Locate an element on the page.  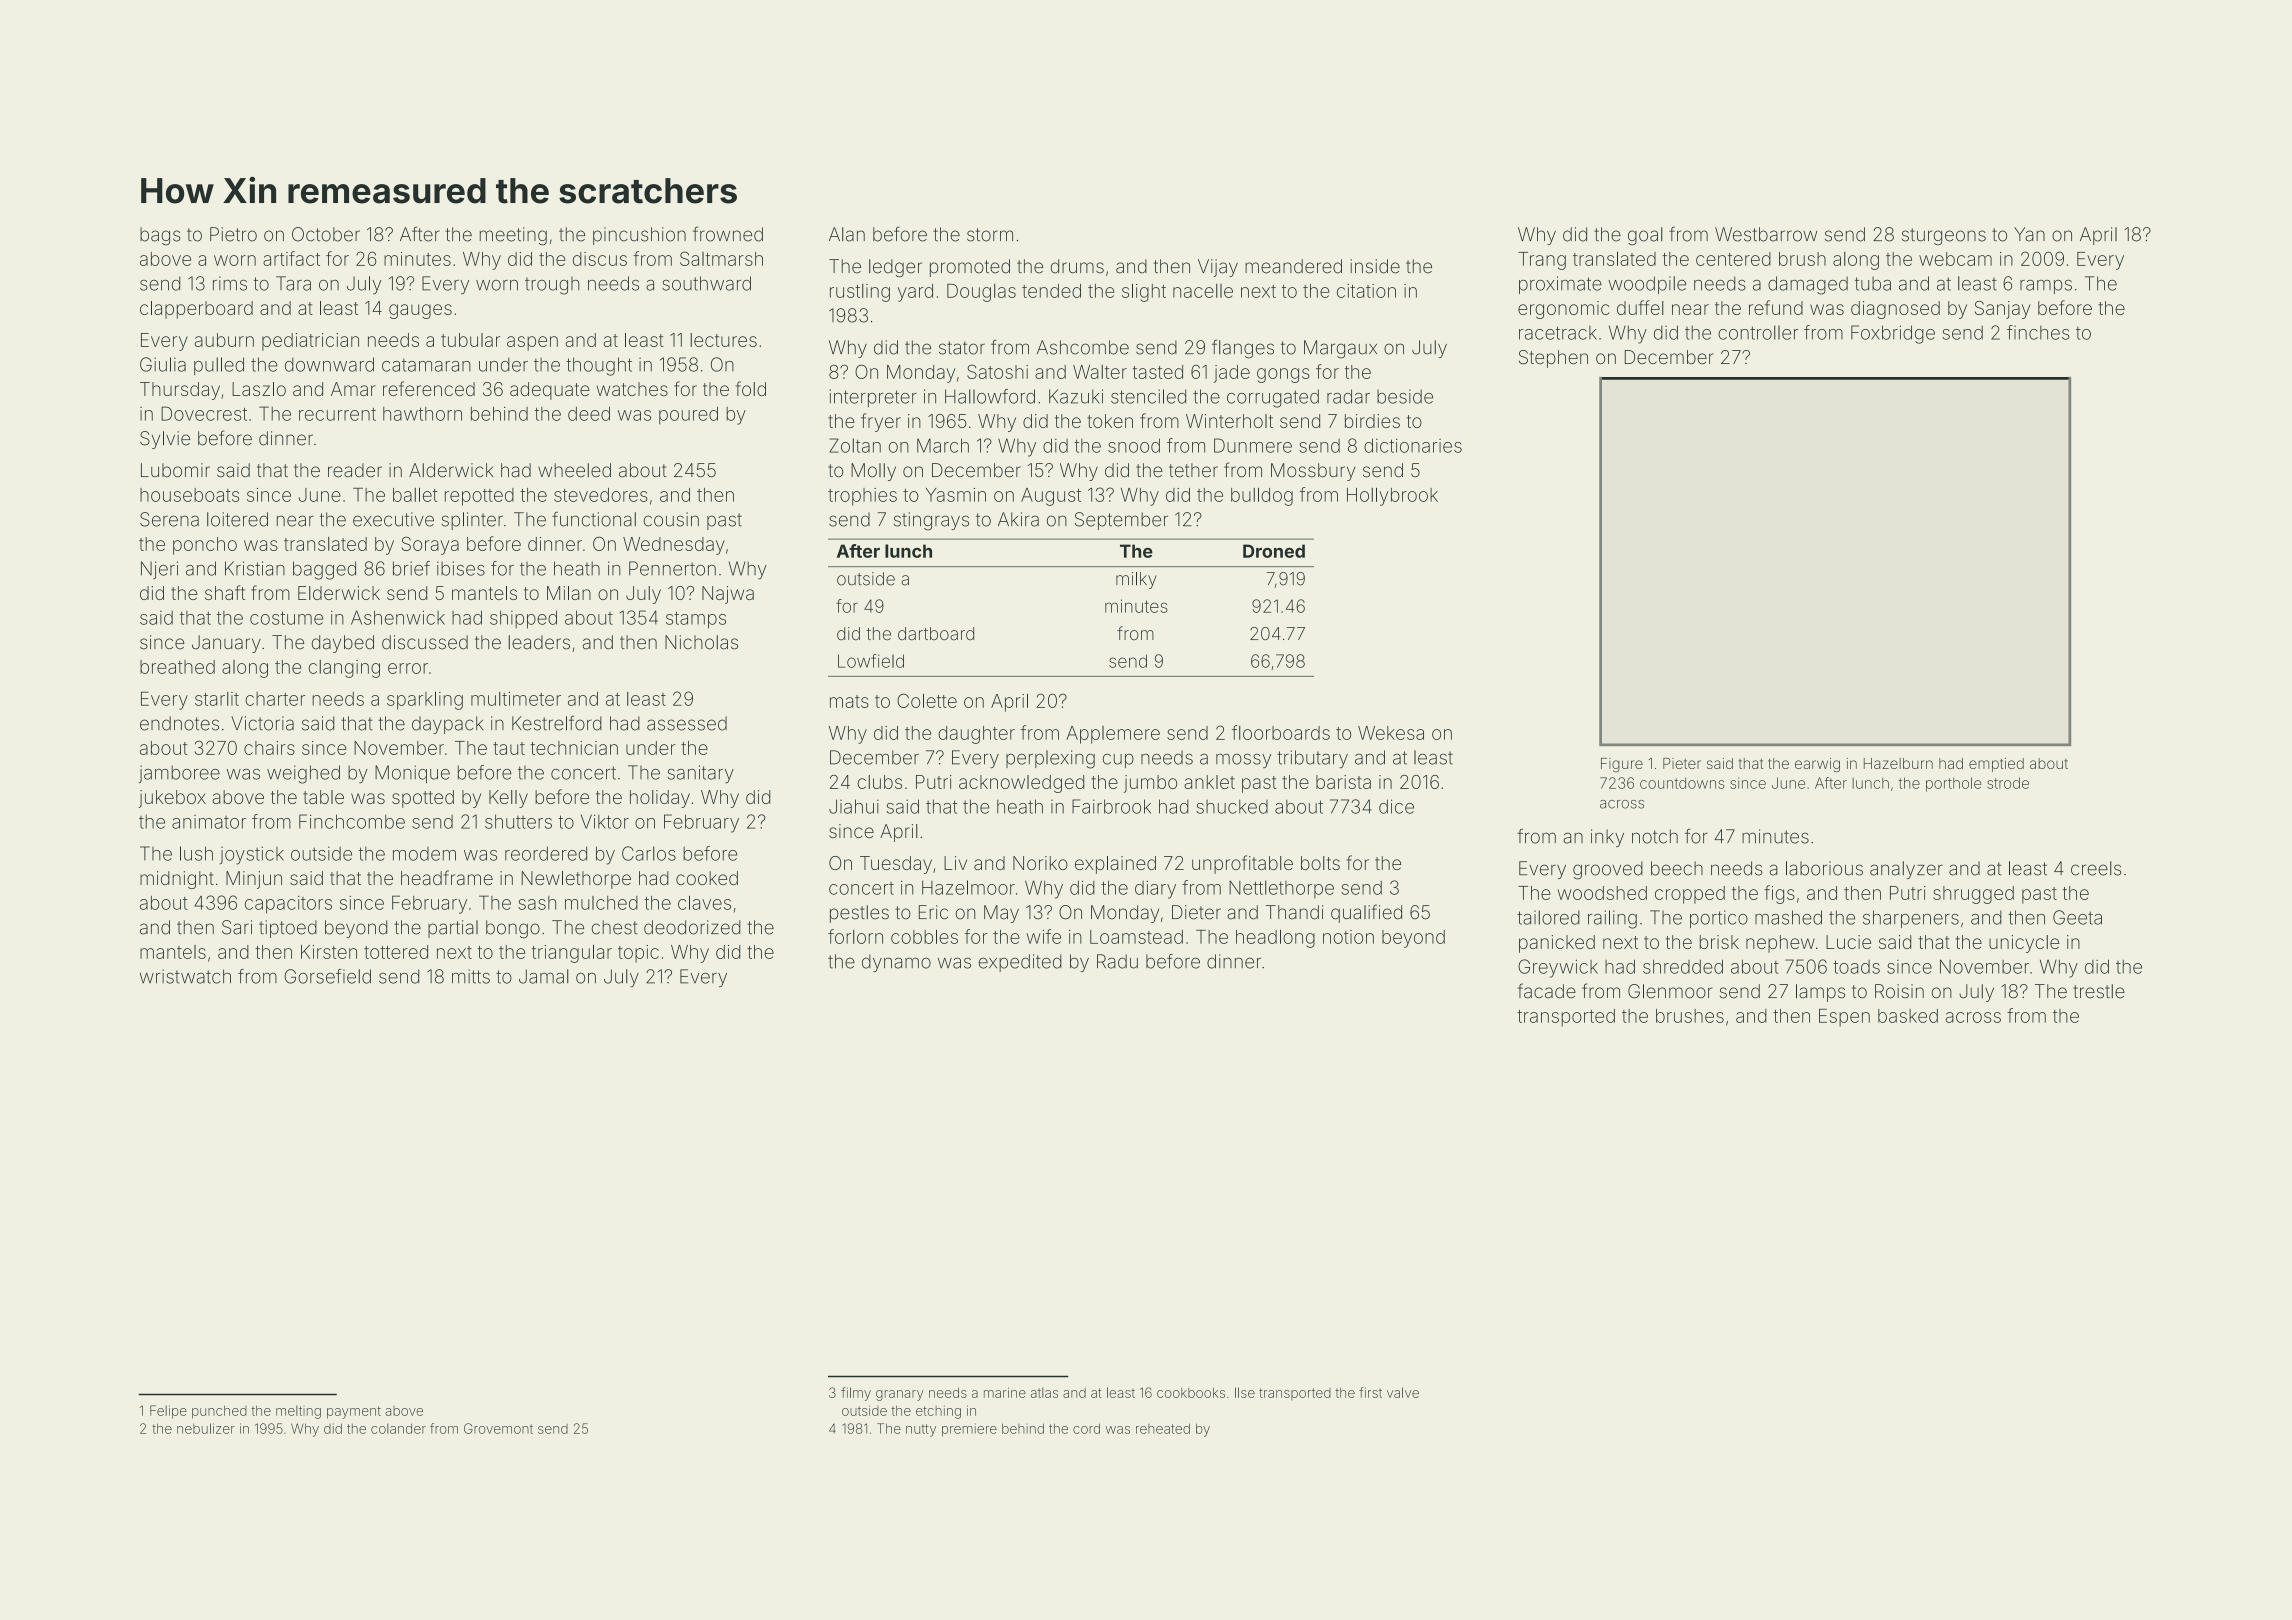
shucked is located at coordinates (1232, 806).
